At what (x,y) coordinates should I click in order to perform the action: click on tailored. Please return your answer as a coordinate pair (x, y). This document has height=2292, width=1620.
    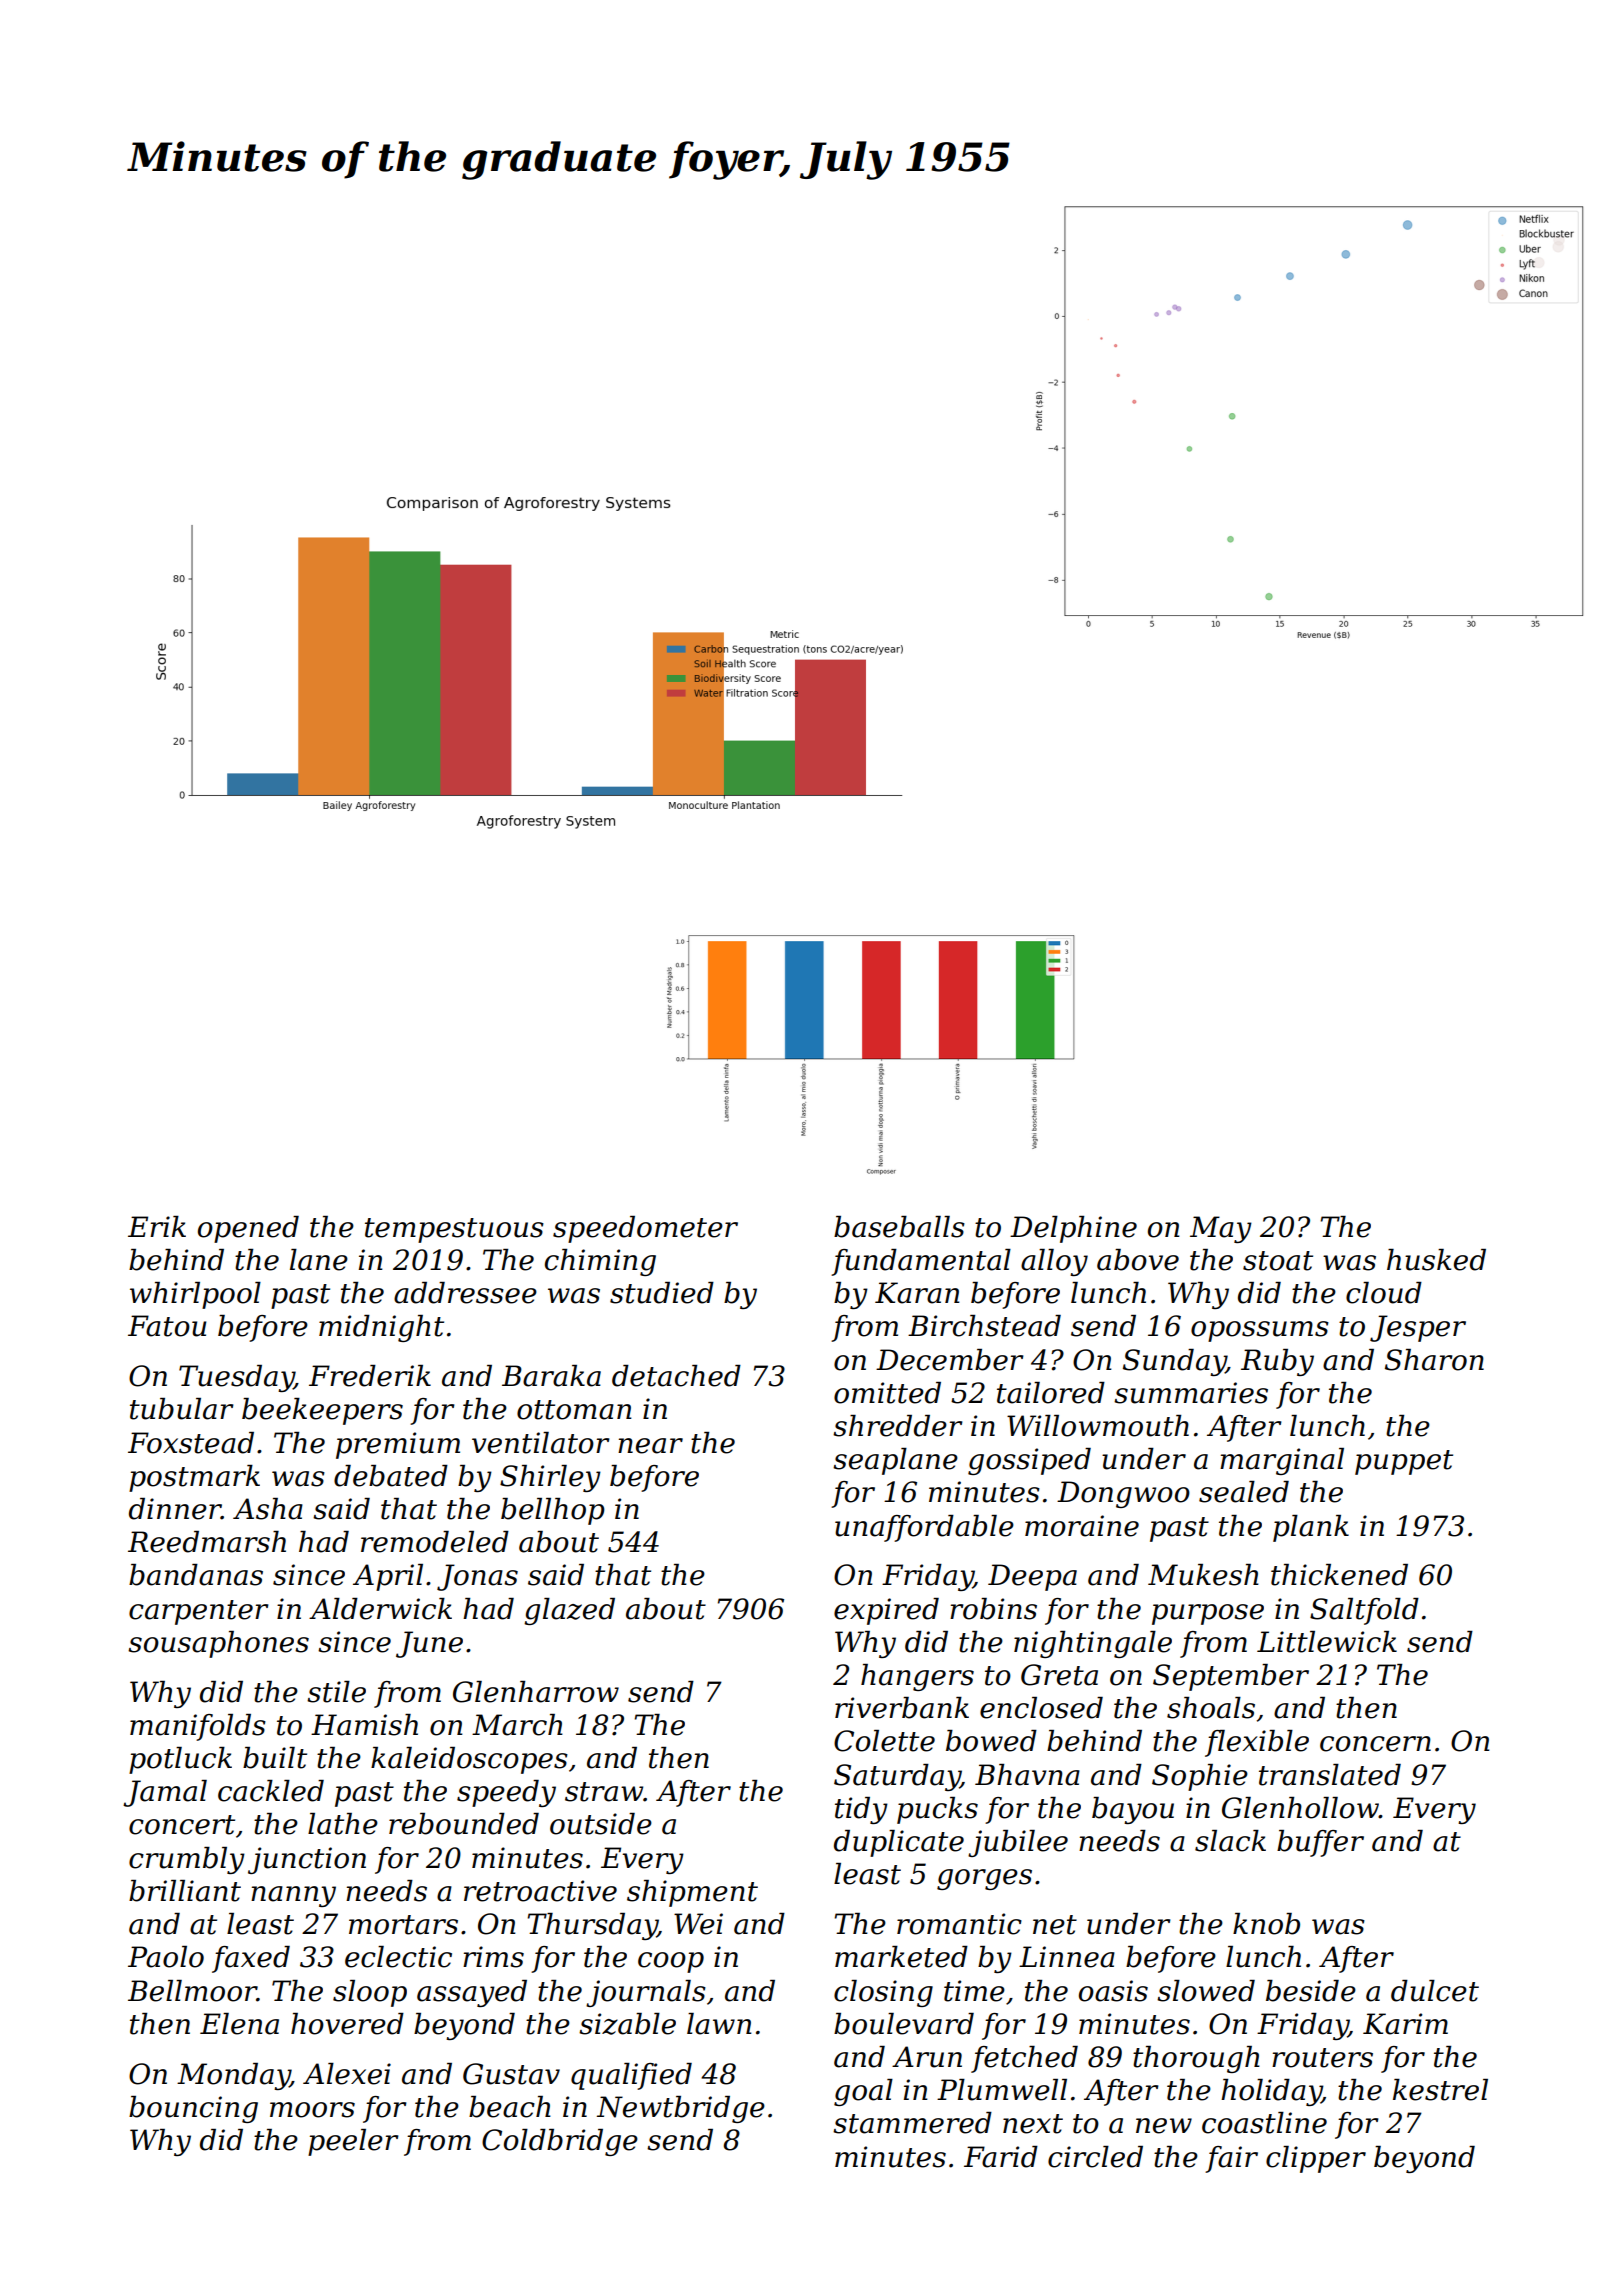
    Looking at the image, I should click on (1051, 1393).
